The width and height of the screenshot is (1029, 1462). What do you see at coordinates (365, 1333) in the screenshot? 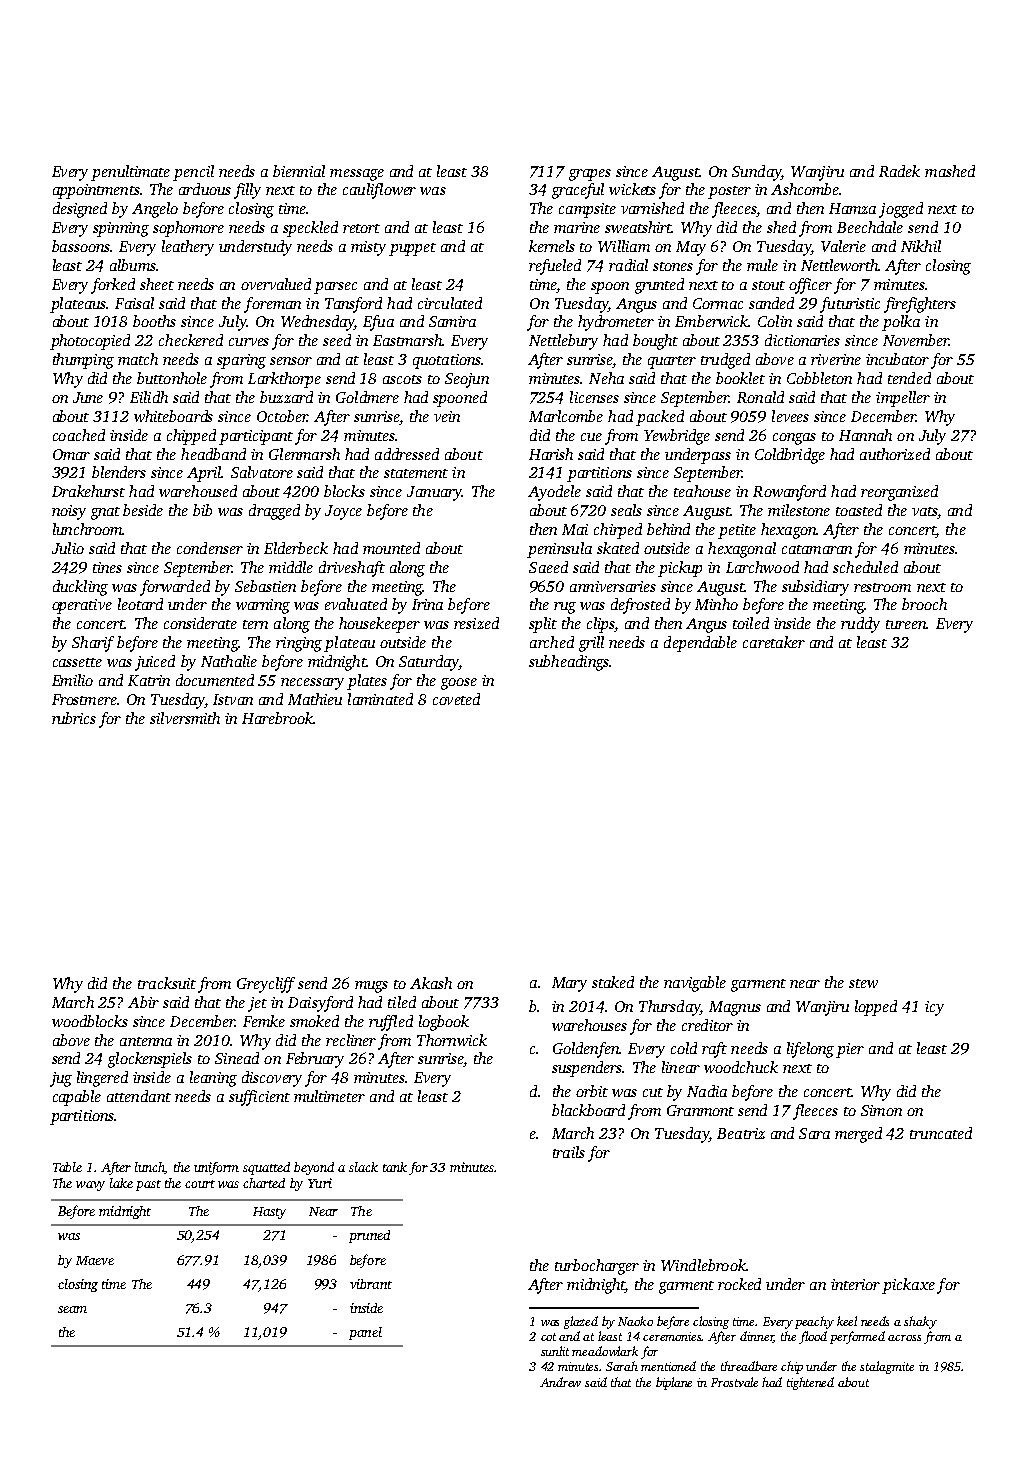
I see `panel` at bounding box center [365, 1333].
